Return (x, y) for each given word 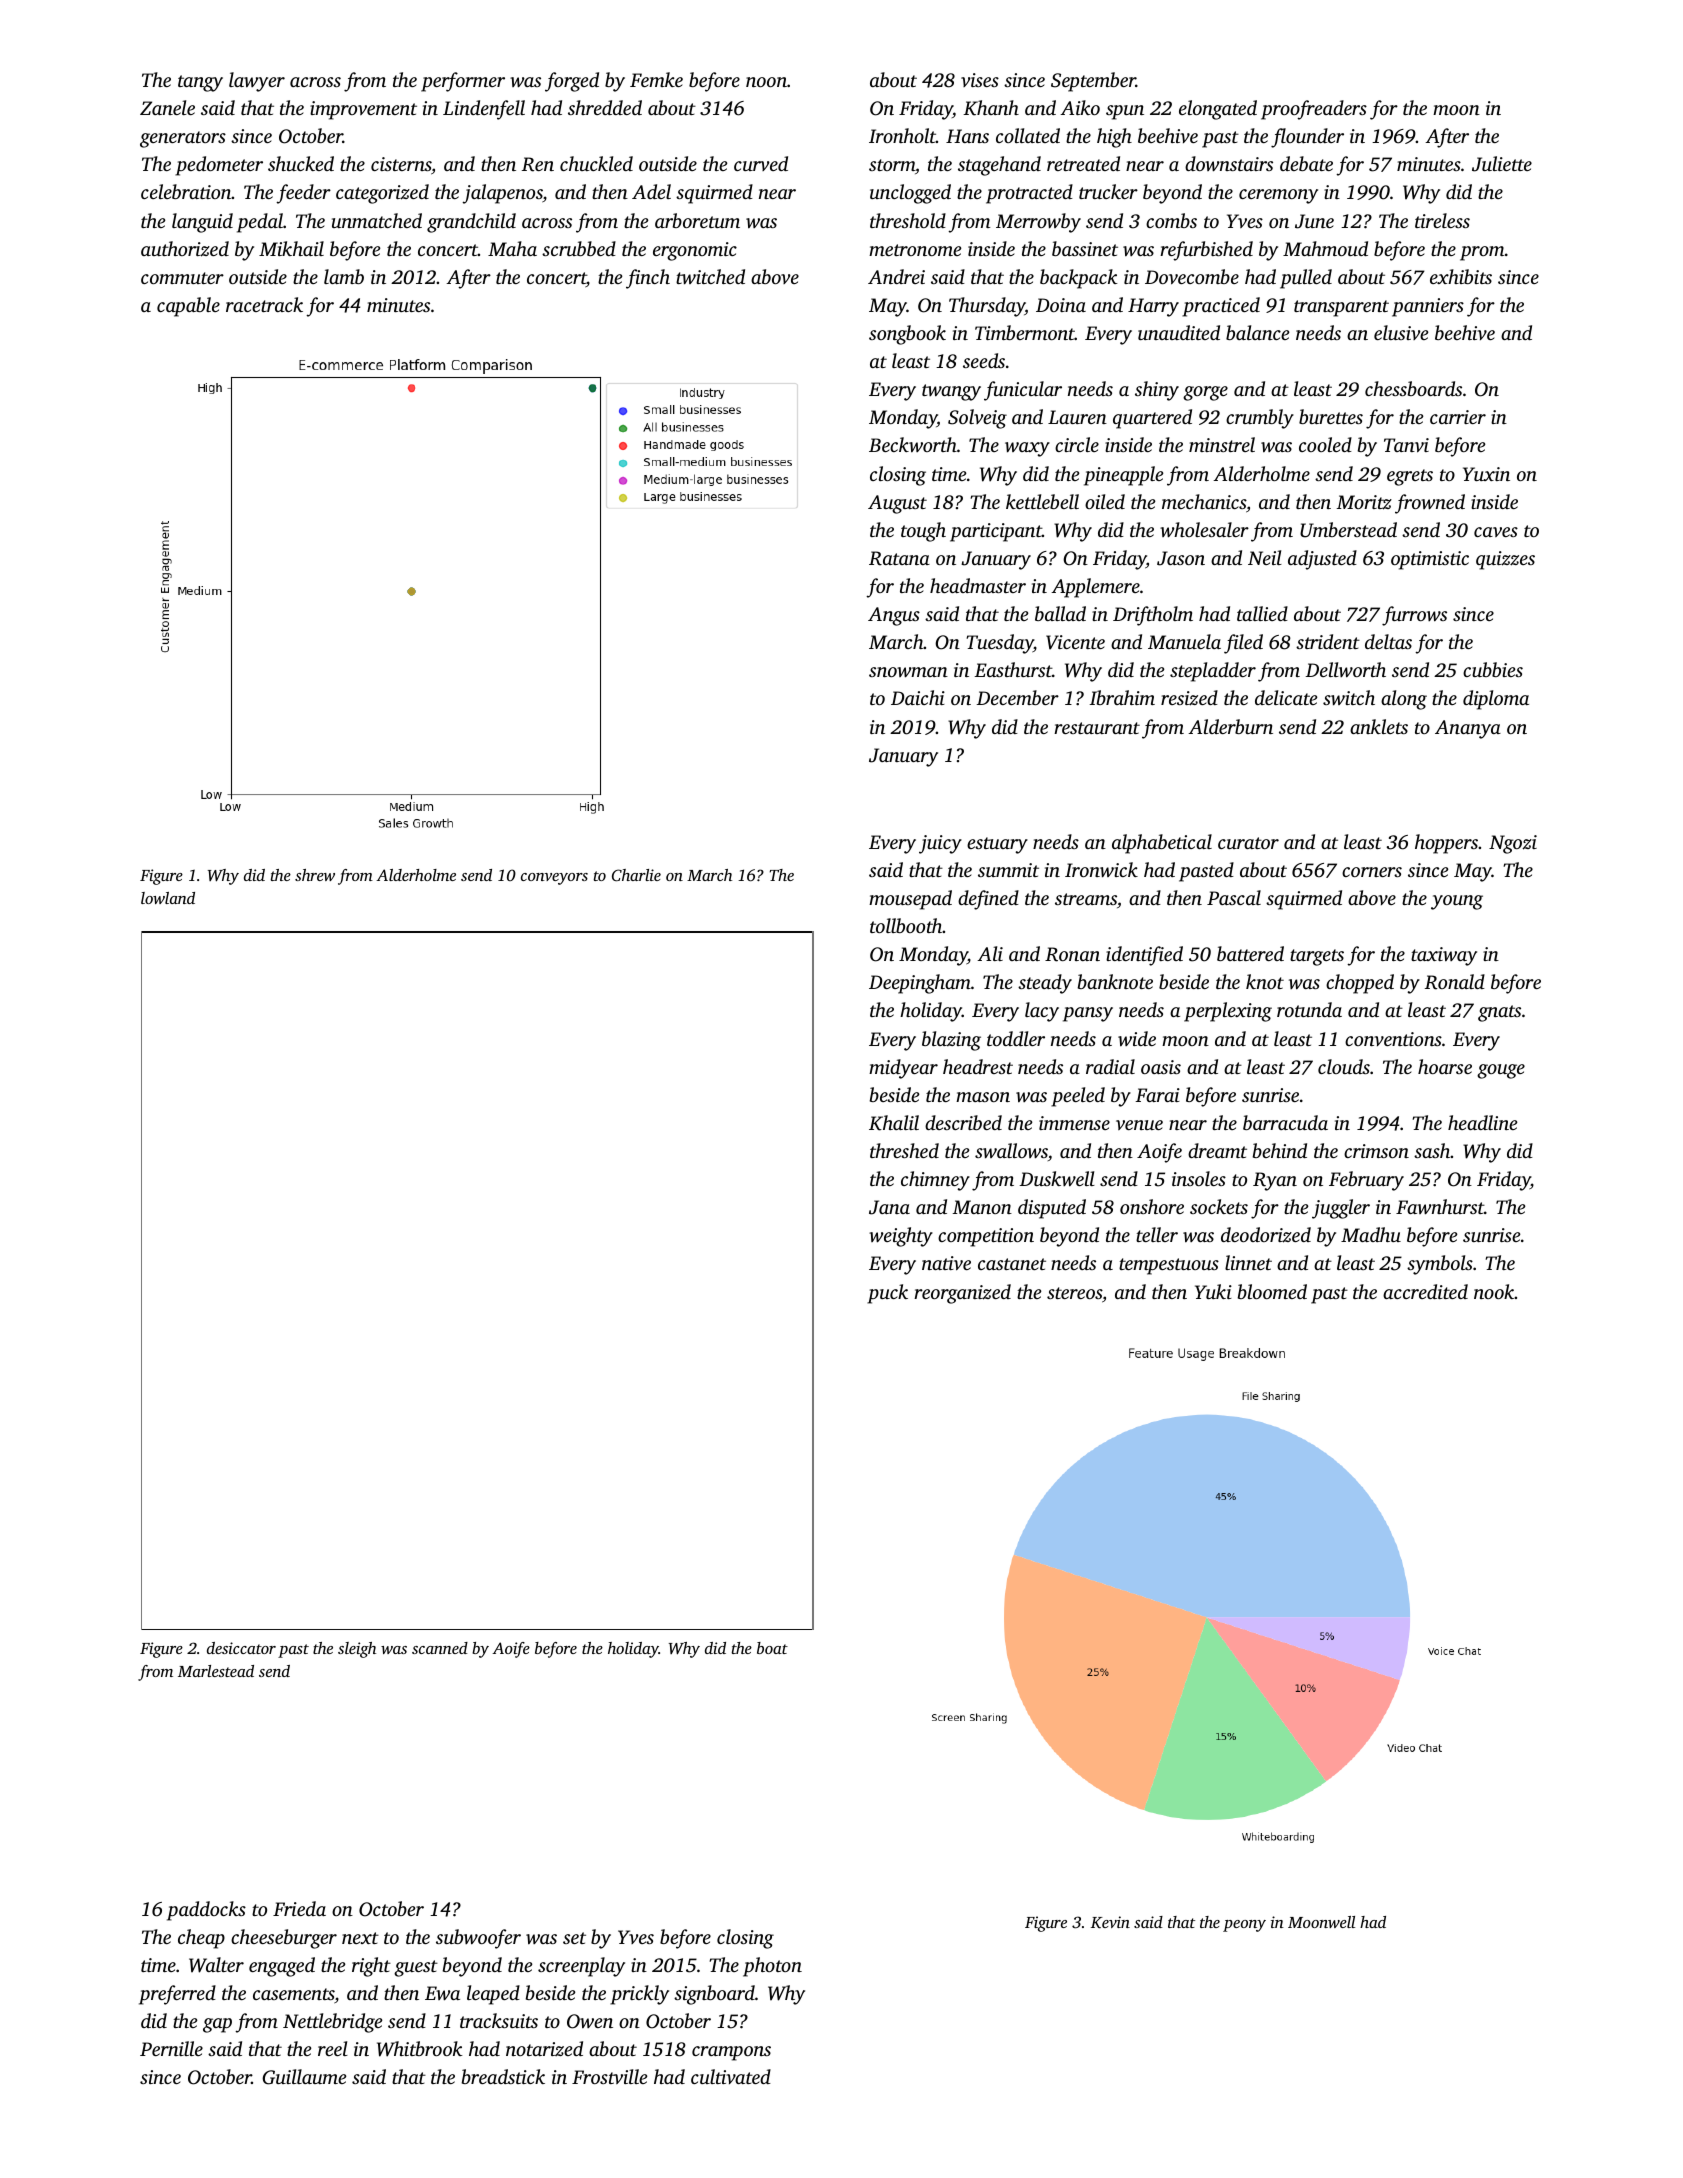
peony (1244, 1926)
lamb (344, 276)
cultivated (731, 2076)
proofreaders (1314, 110)
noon (766, 82)
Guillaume (304, 2077)
